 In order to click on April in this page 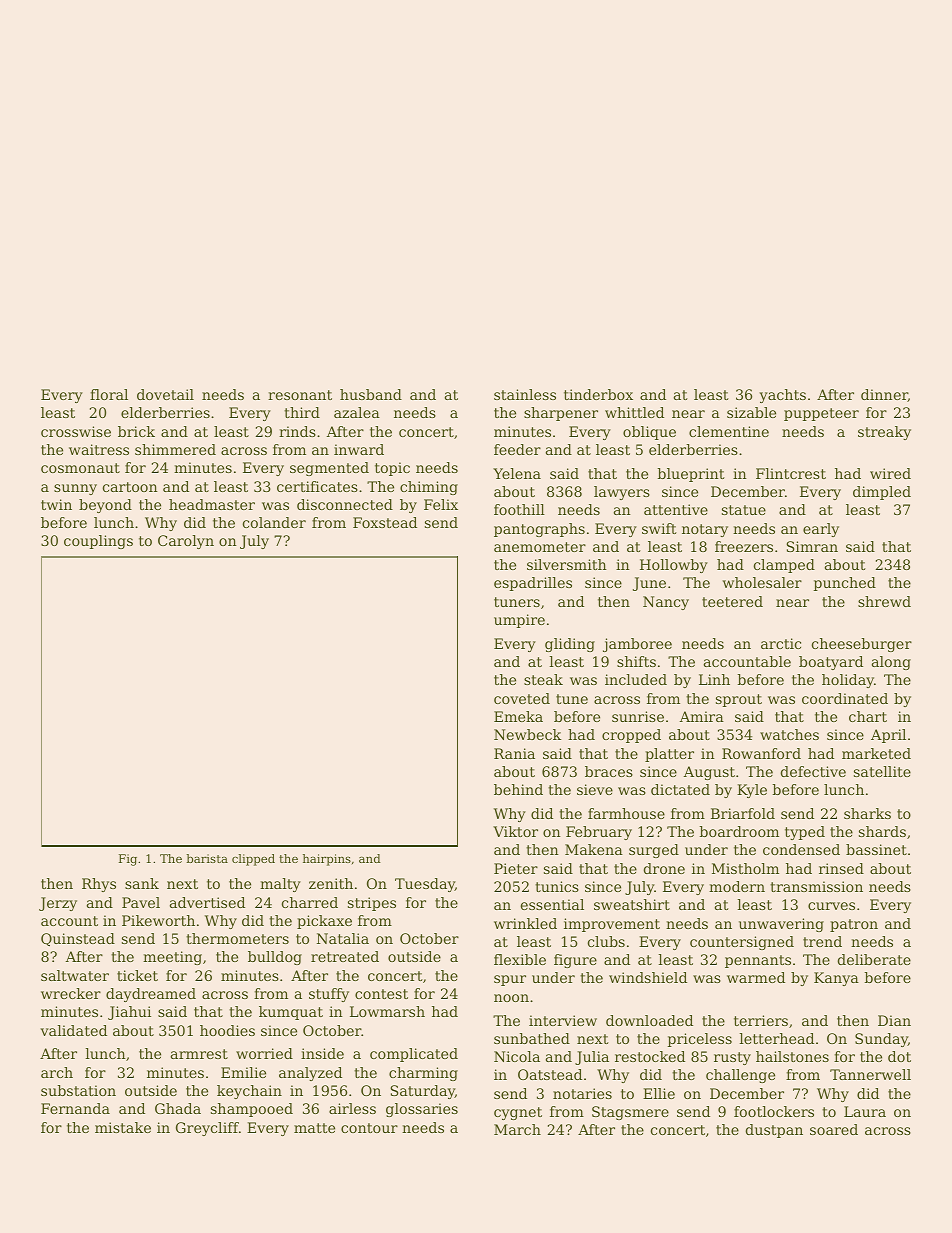, I will do `click(888, 736)`.
